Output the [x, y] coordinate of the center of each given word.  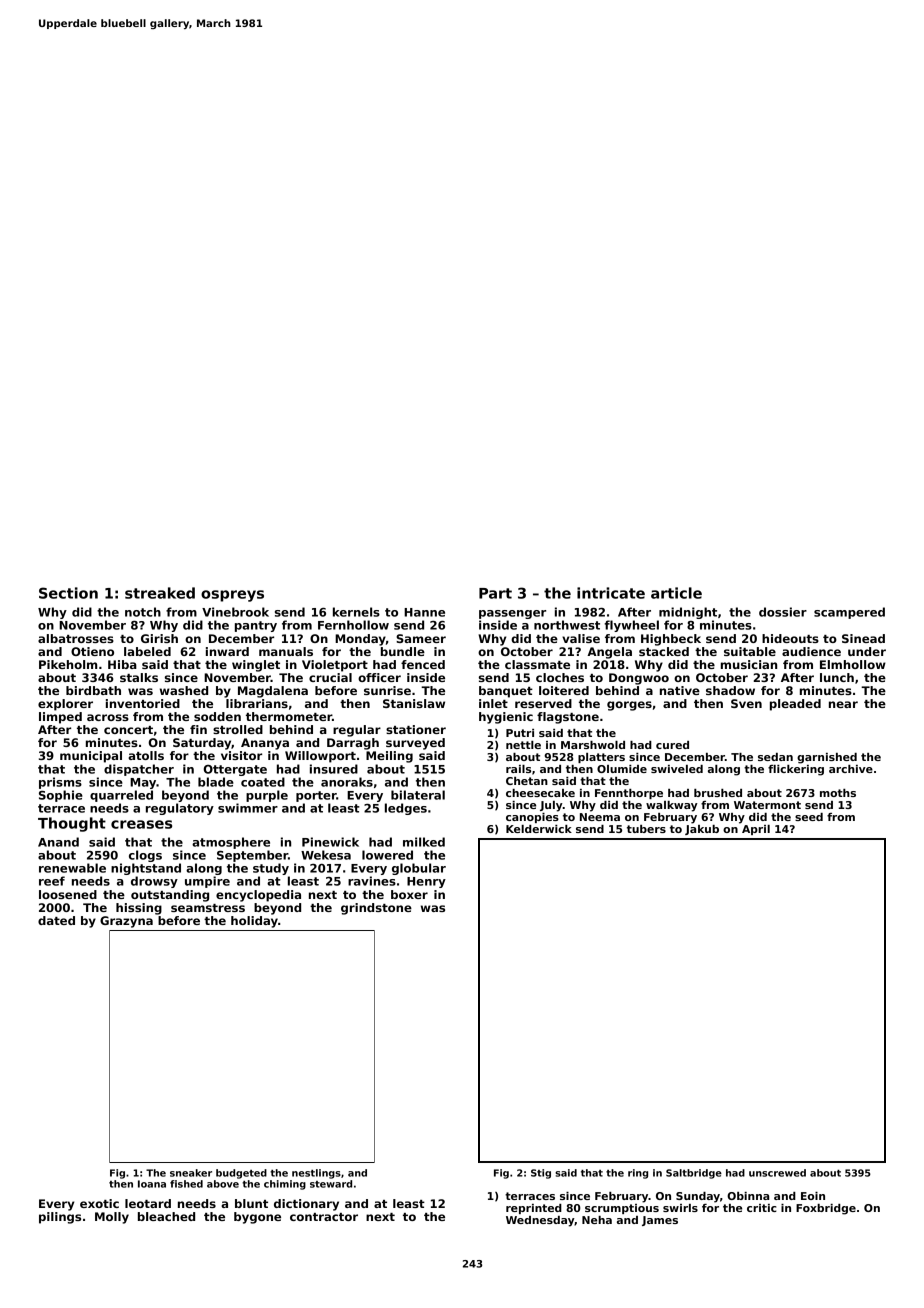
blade [216, 782]
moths [838, 793]
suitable [750, 651]
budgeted [241, 1174]
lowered [387, 855]
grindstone [376, 909]
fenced [423, 664]
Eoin [813, 1196]
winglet [256, 666]
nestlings [316, 1174]
